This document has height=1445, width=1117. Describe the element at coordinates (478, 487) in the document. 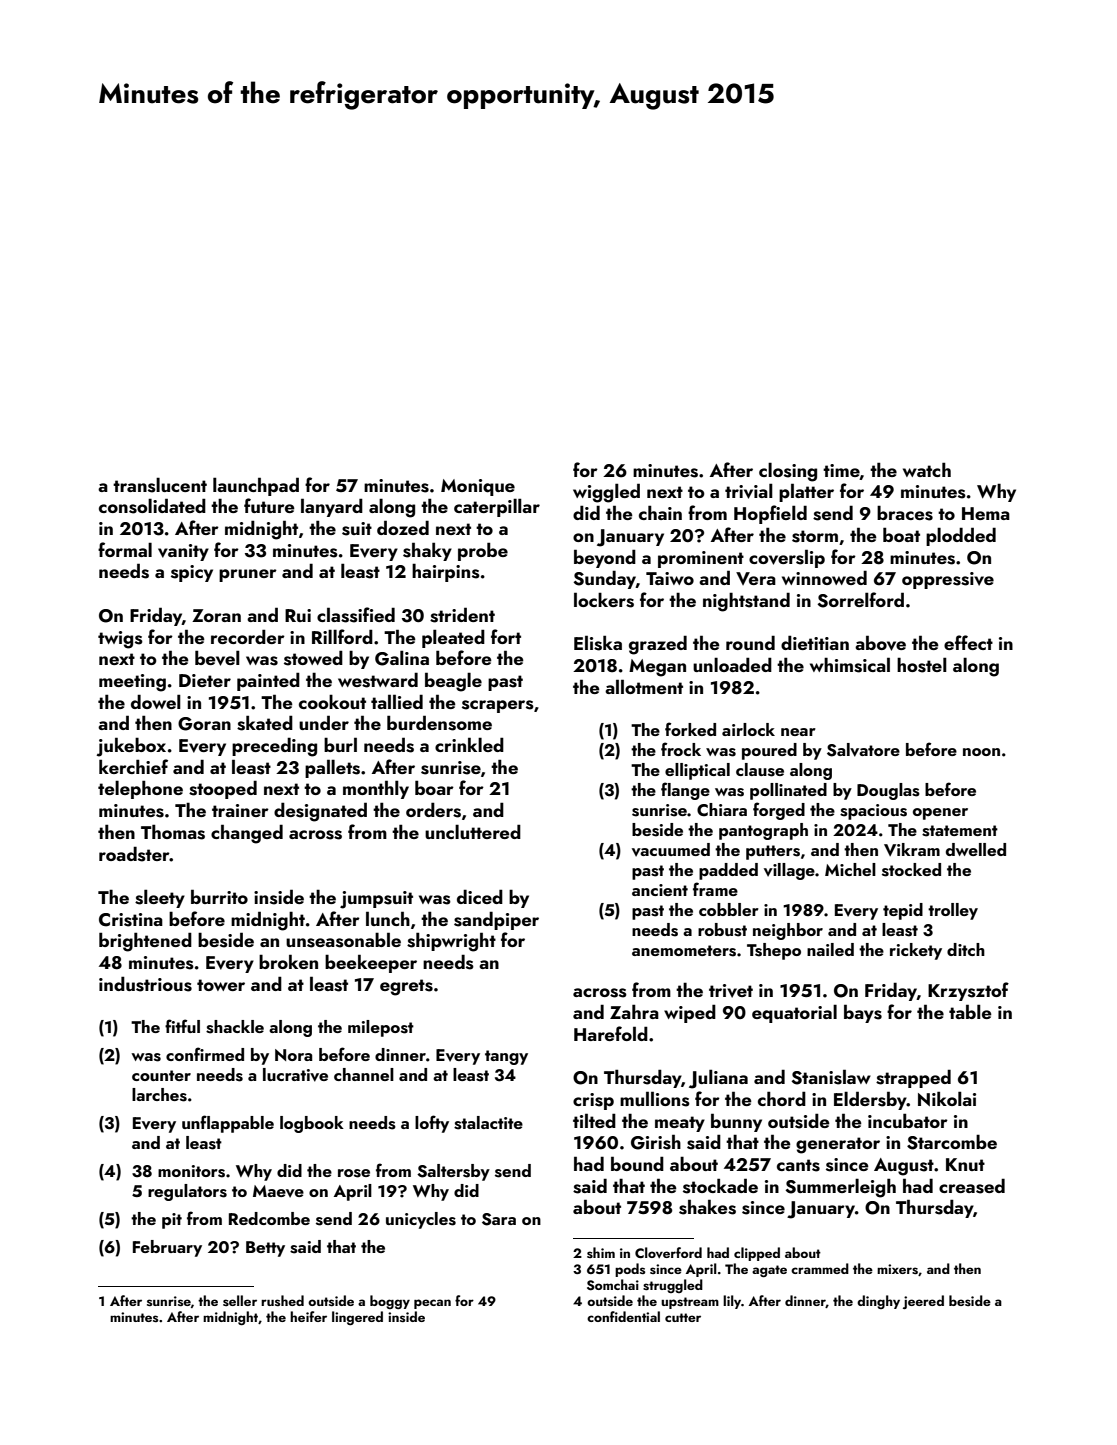

I see `Monique` at that location.
